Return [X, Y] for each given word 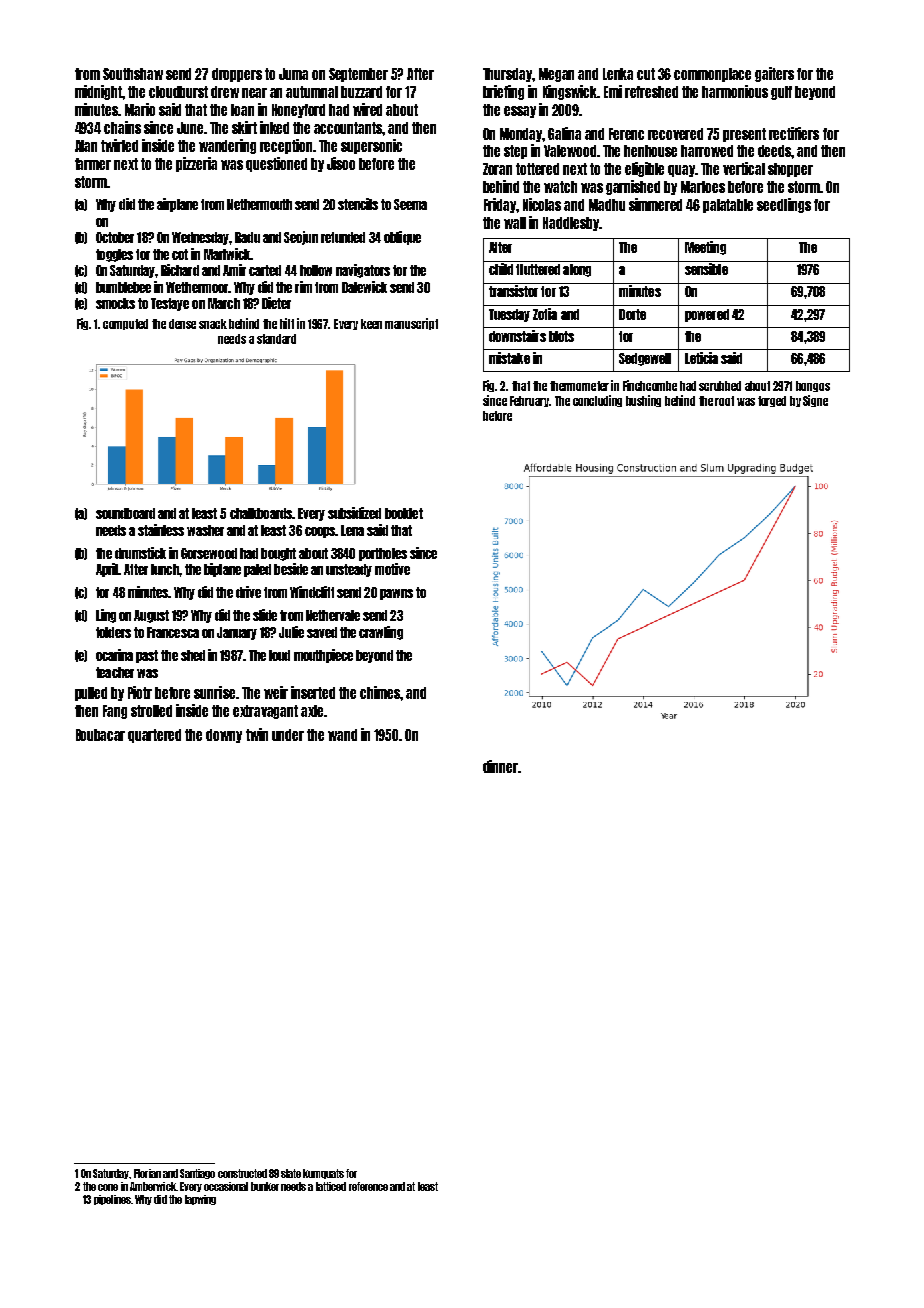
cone [108, 1187]
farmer [93, 164]
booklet [404, 513]
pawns [396, 594]
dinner [500, 766]
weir [276, 692]
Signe [815, 401]
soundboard [125, 513]
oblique [402, 238]
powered [707, 315]
